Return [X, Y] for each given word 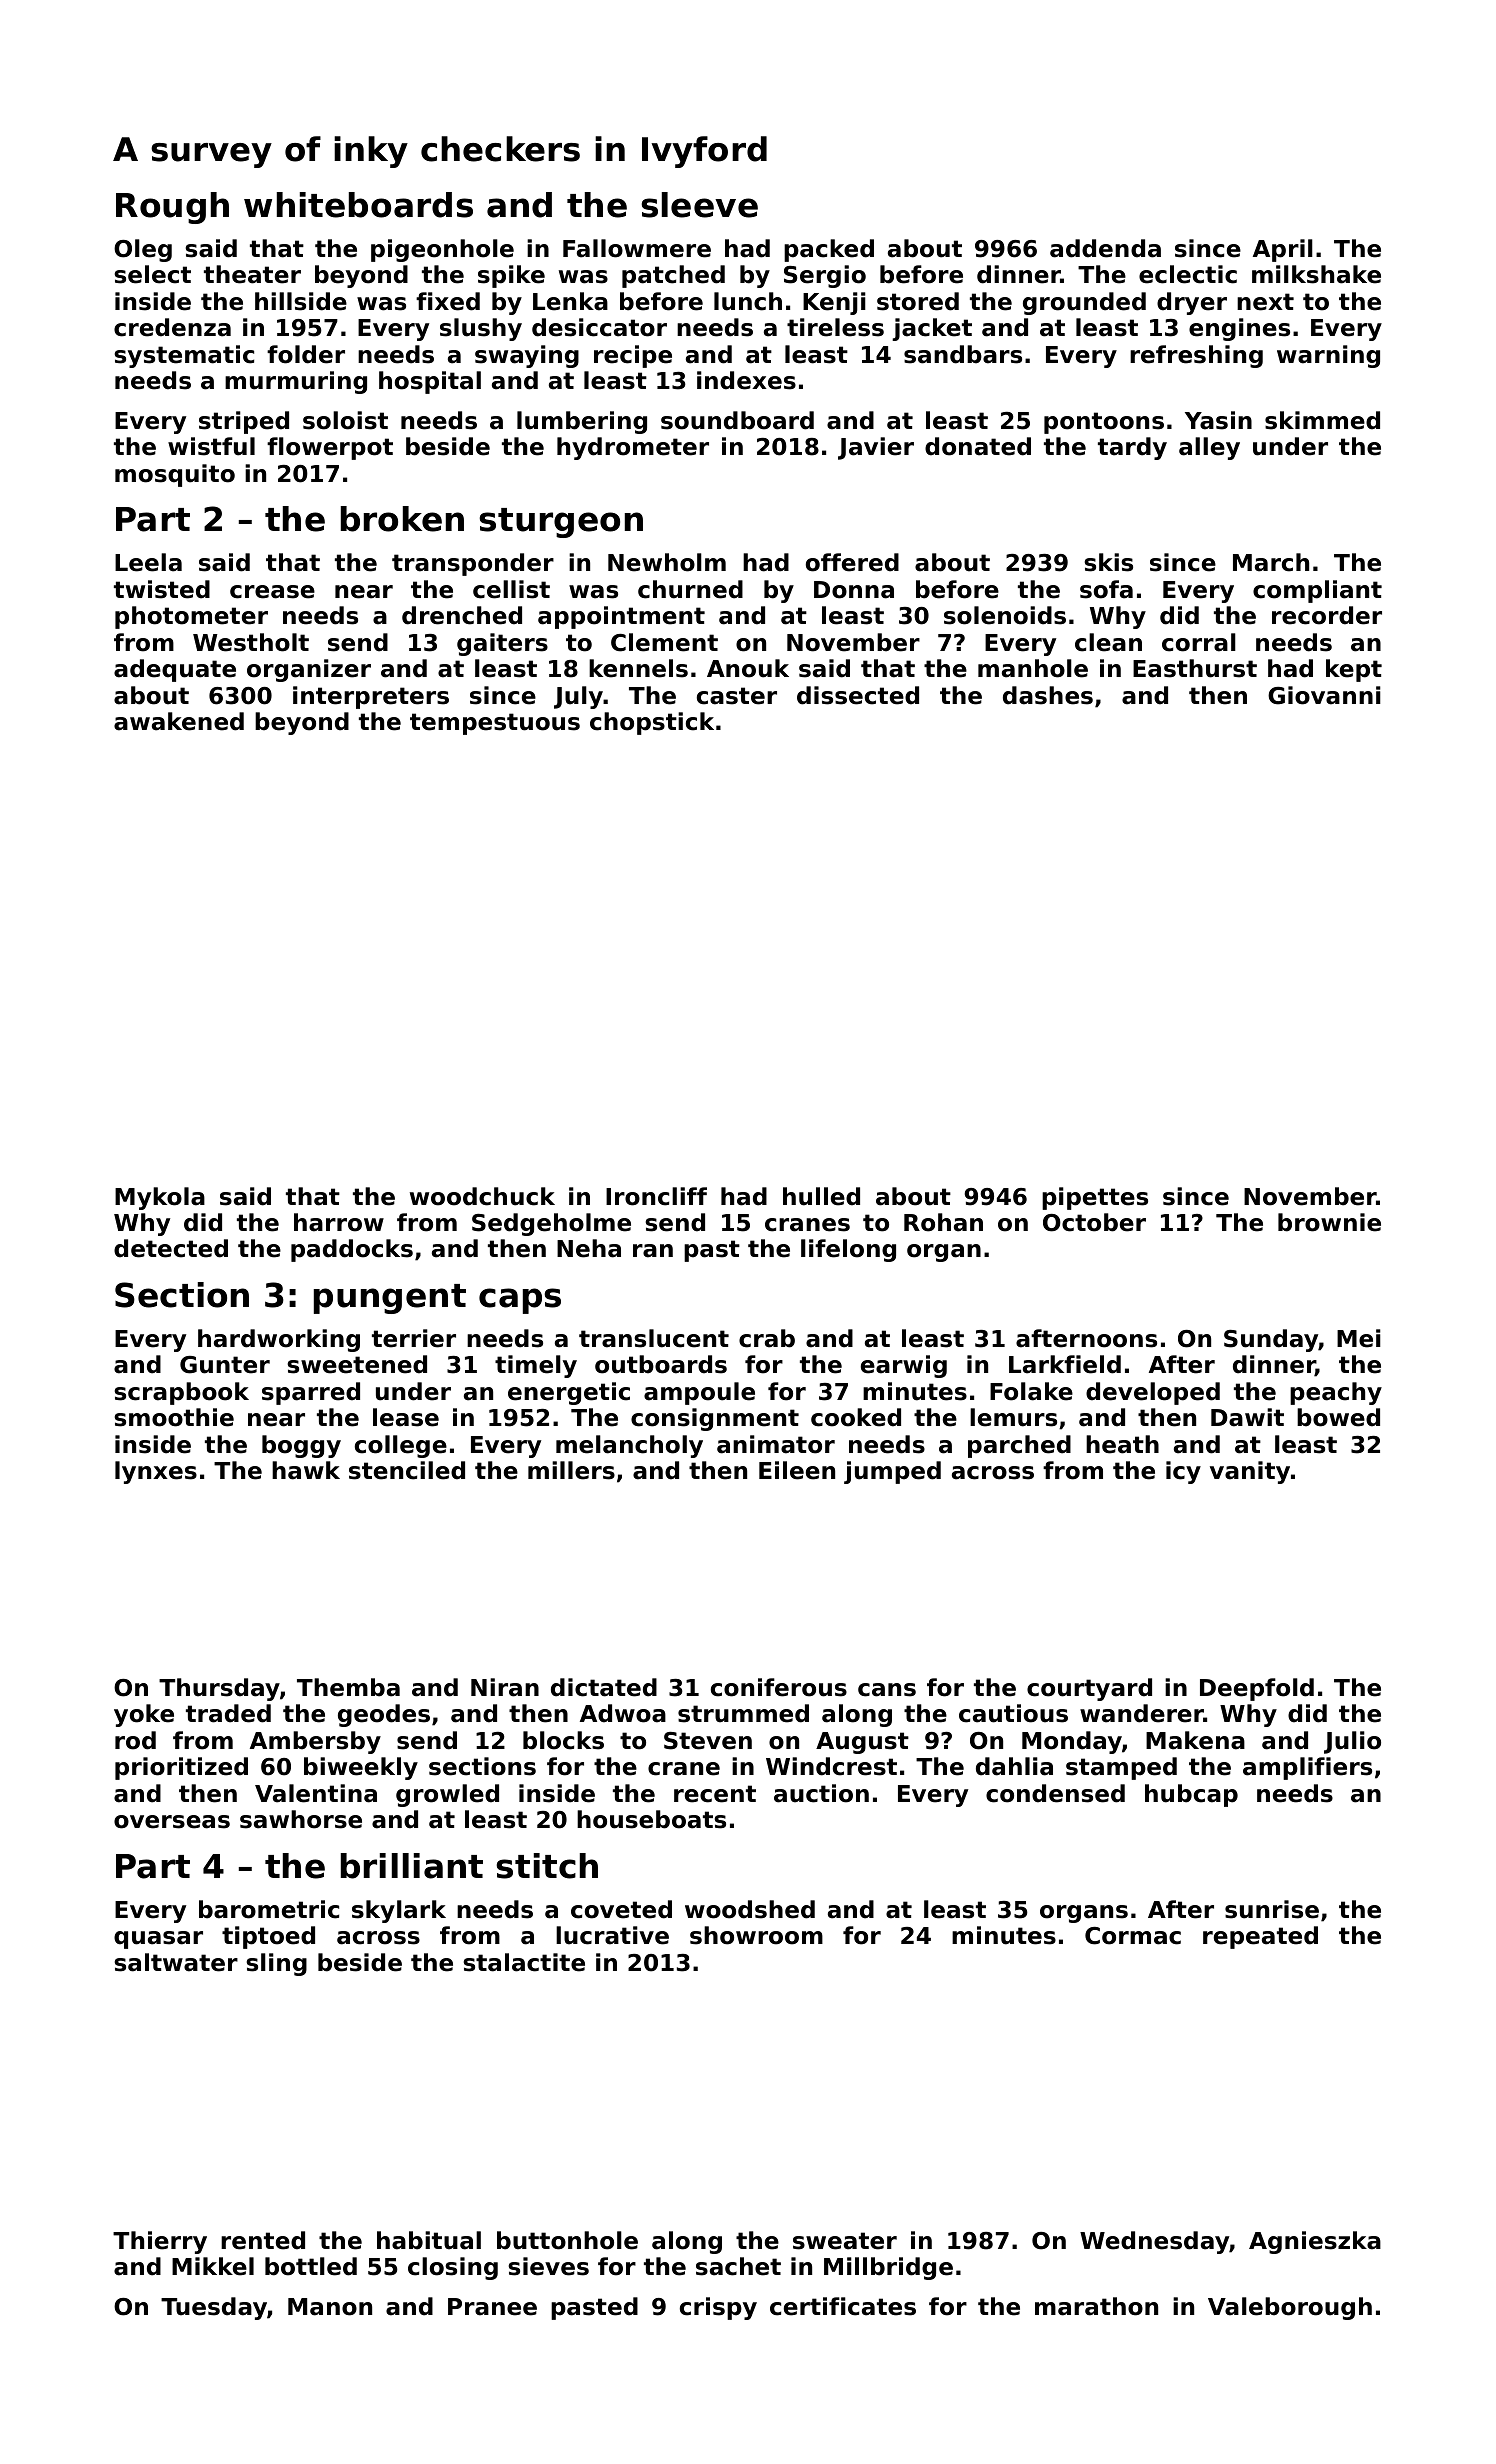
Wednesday [1154, 2242]
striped [244, 422]
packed [829, 250]
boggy [301, 1446]
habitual [429, 2240]
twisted [162, 589]
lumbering [582, 422]
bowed [1338, 1417]
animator [776, 1444]
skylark [399, 1911]
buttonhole [567, 2240]
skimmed [1322, 420]
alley [1209, 448]
